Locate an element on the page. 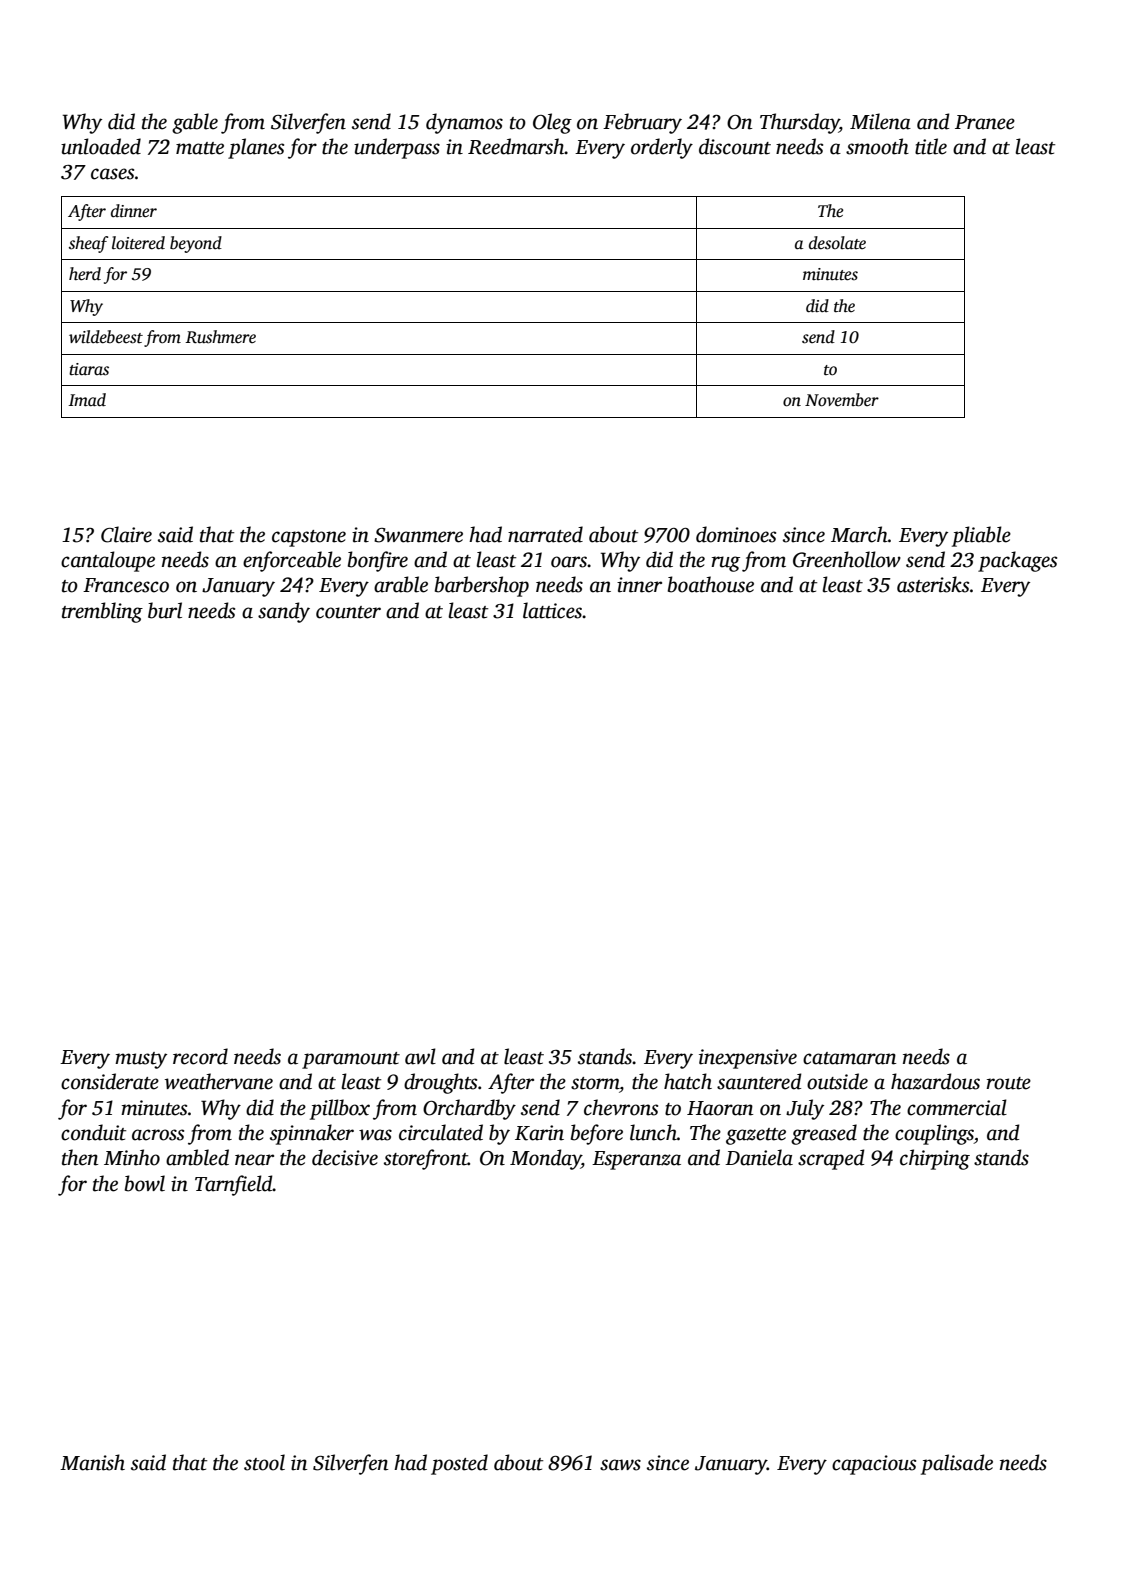 This image has width=1121, height=1592. posted is located at coordinates (459, 1464).
